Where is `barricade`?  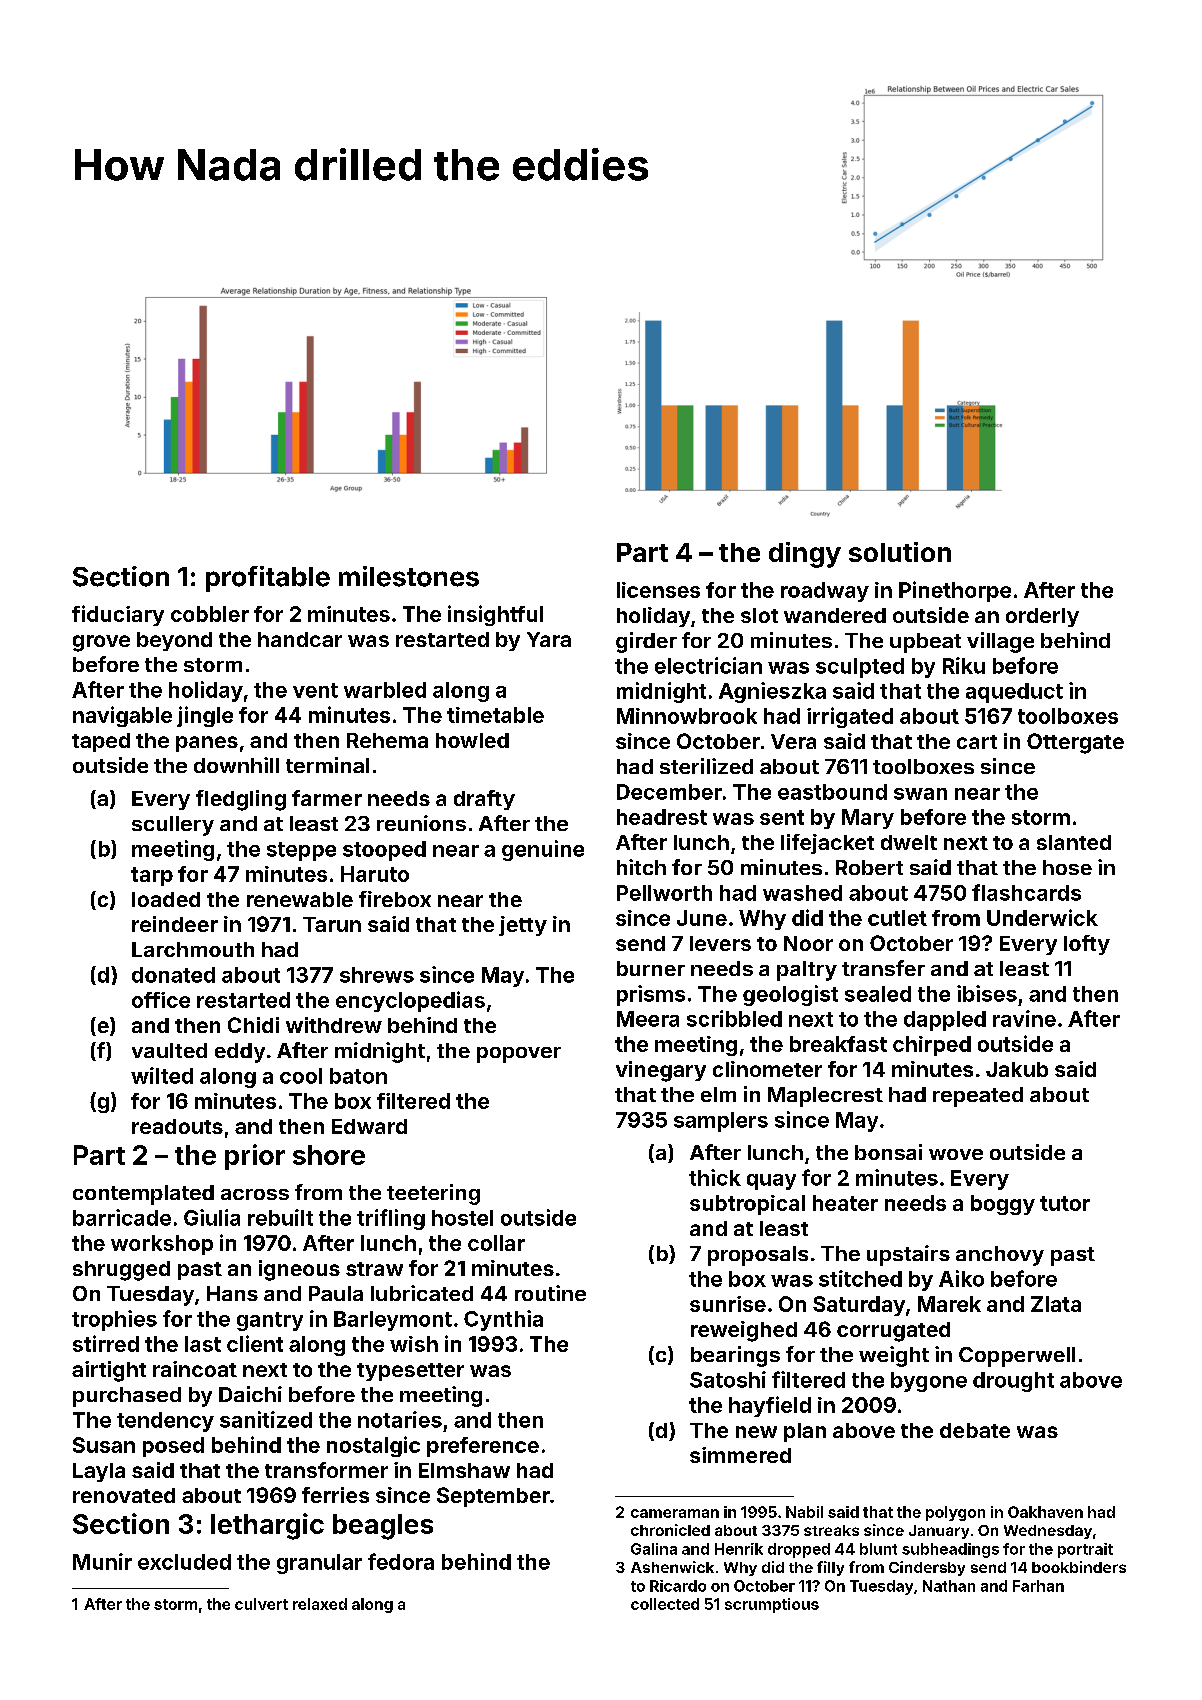
barricade is located at coordinates (122, 1217).
